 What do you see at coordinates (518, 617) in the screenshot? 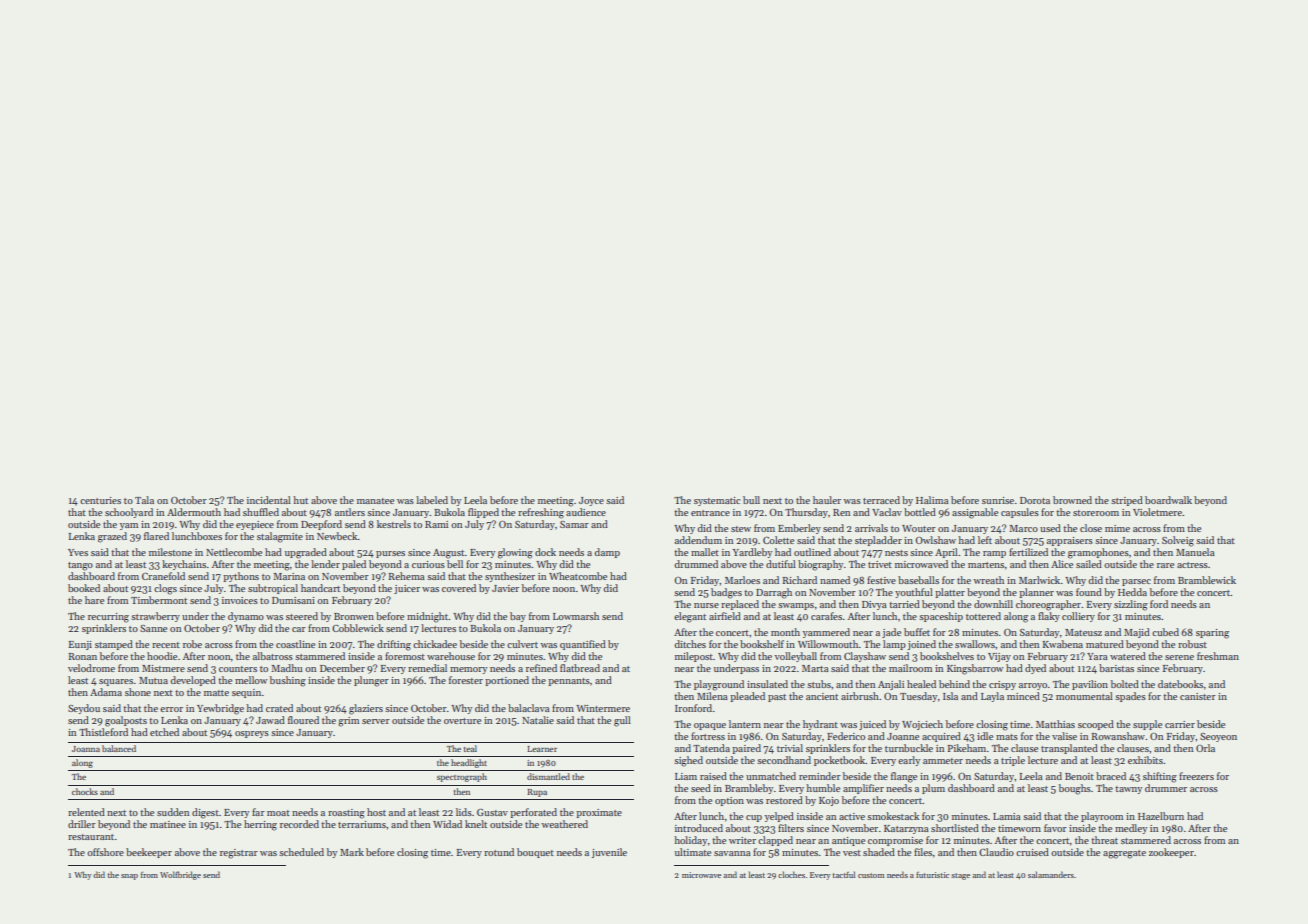
I see `bay` at bounding box center [518, 617].
